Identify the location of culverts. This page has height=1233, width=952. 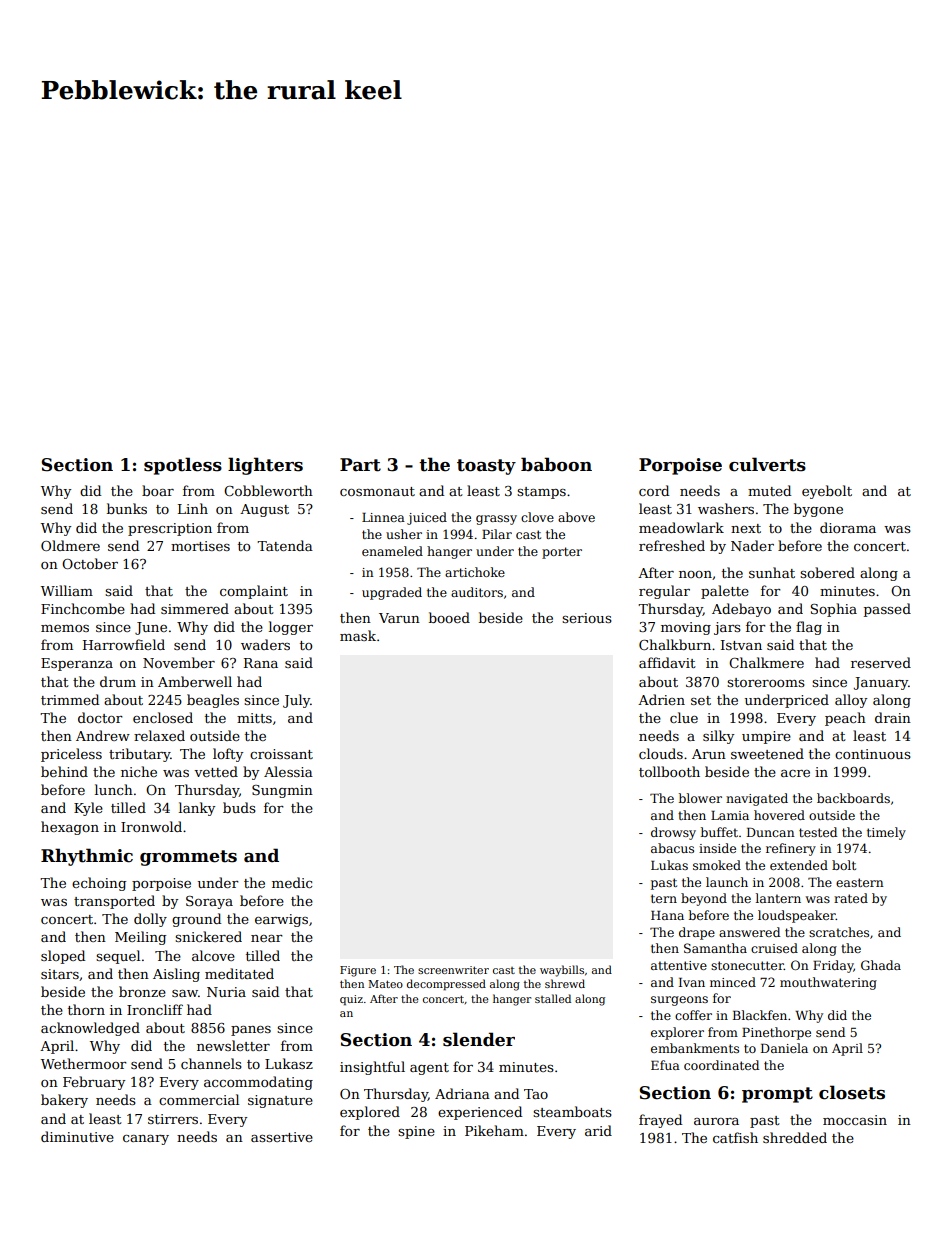
(767, 464).
